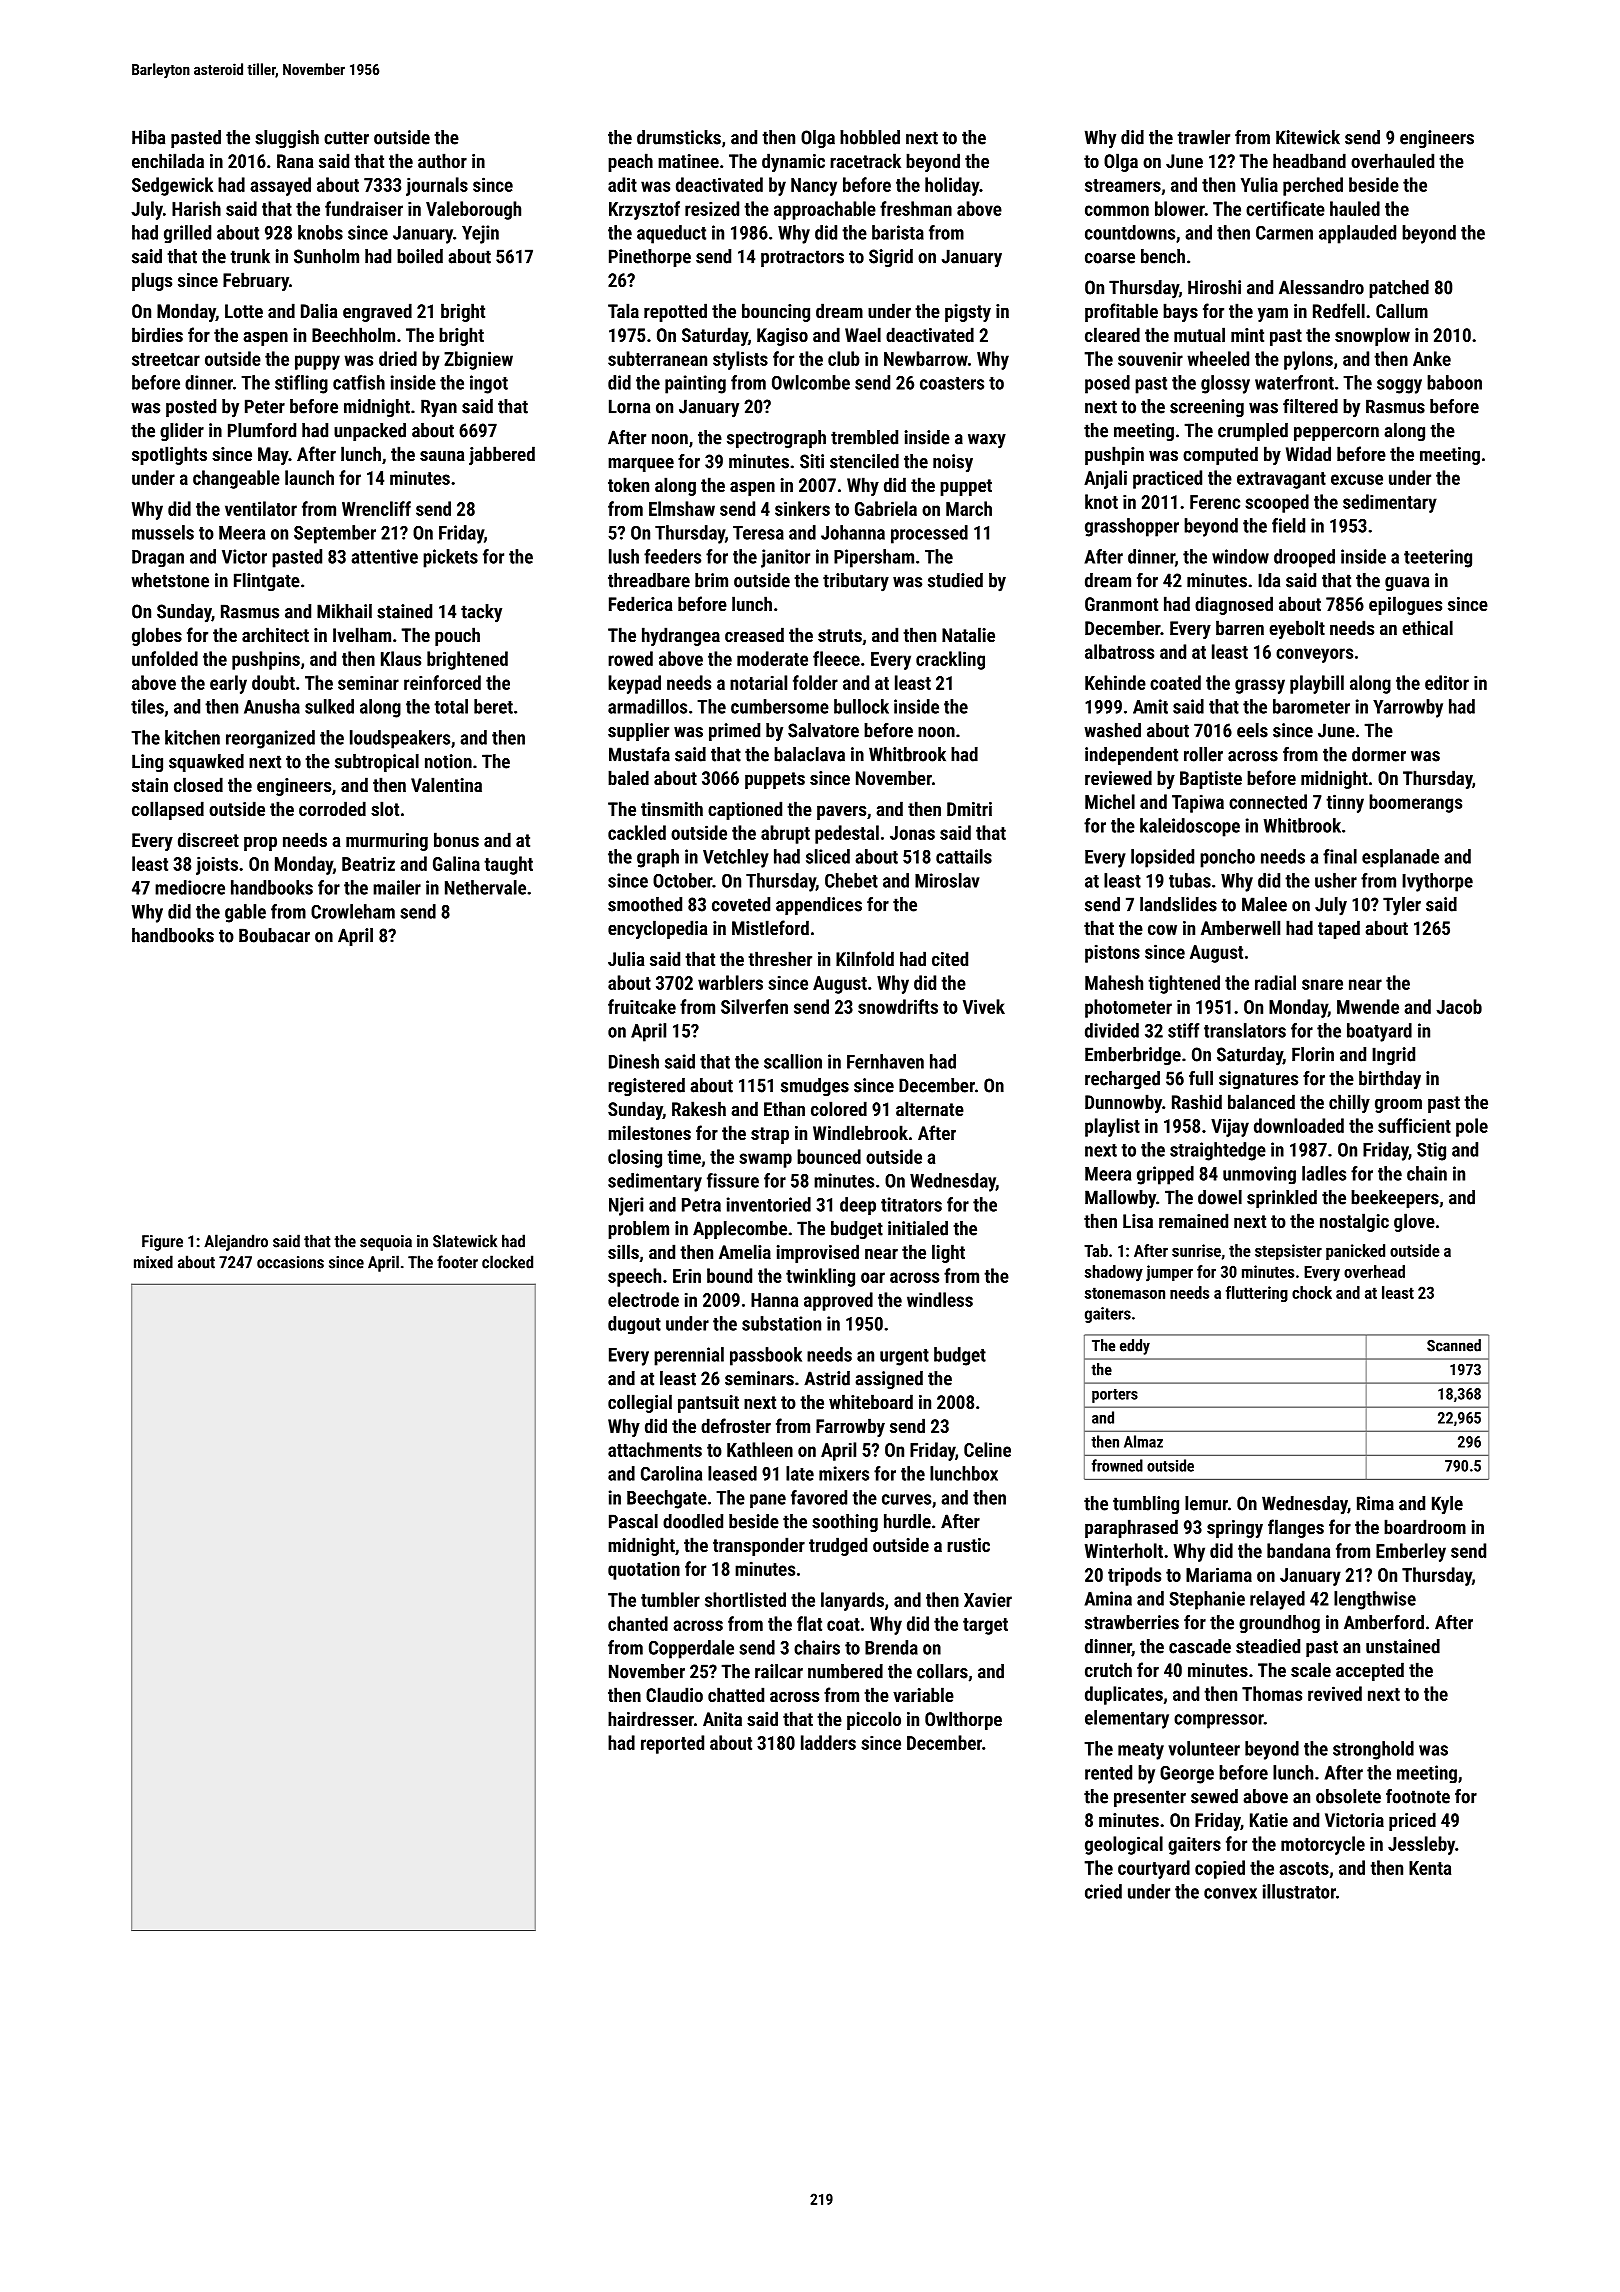 The width and height of the screenshot is (1620, 2292). What do you see at coordinates (898, 1006) in the screenshot?
I see `snowdrifts` at bounding box center [898, 1006].
